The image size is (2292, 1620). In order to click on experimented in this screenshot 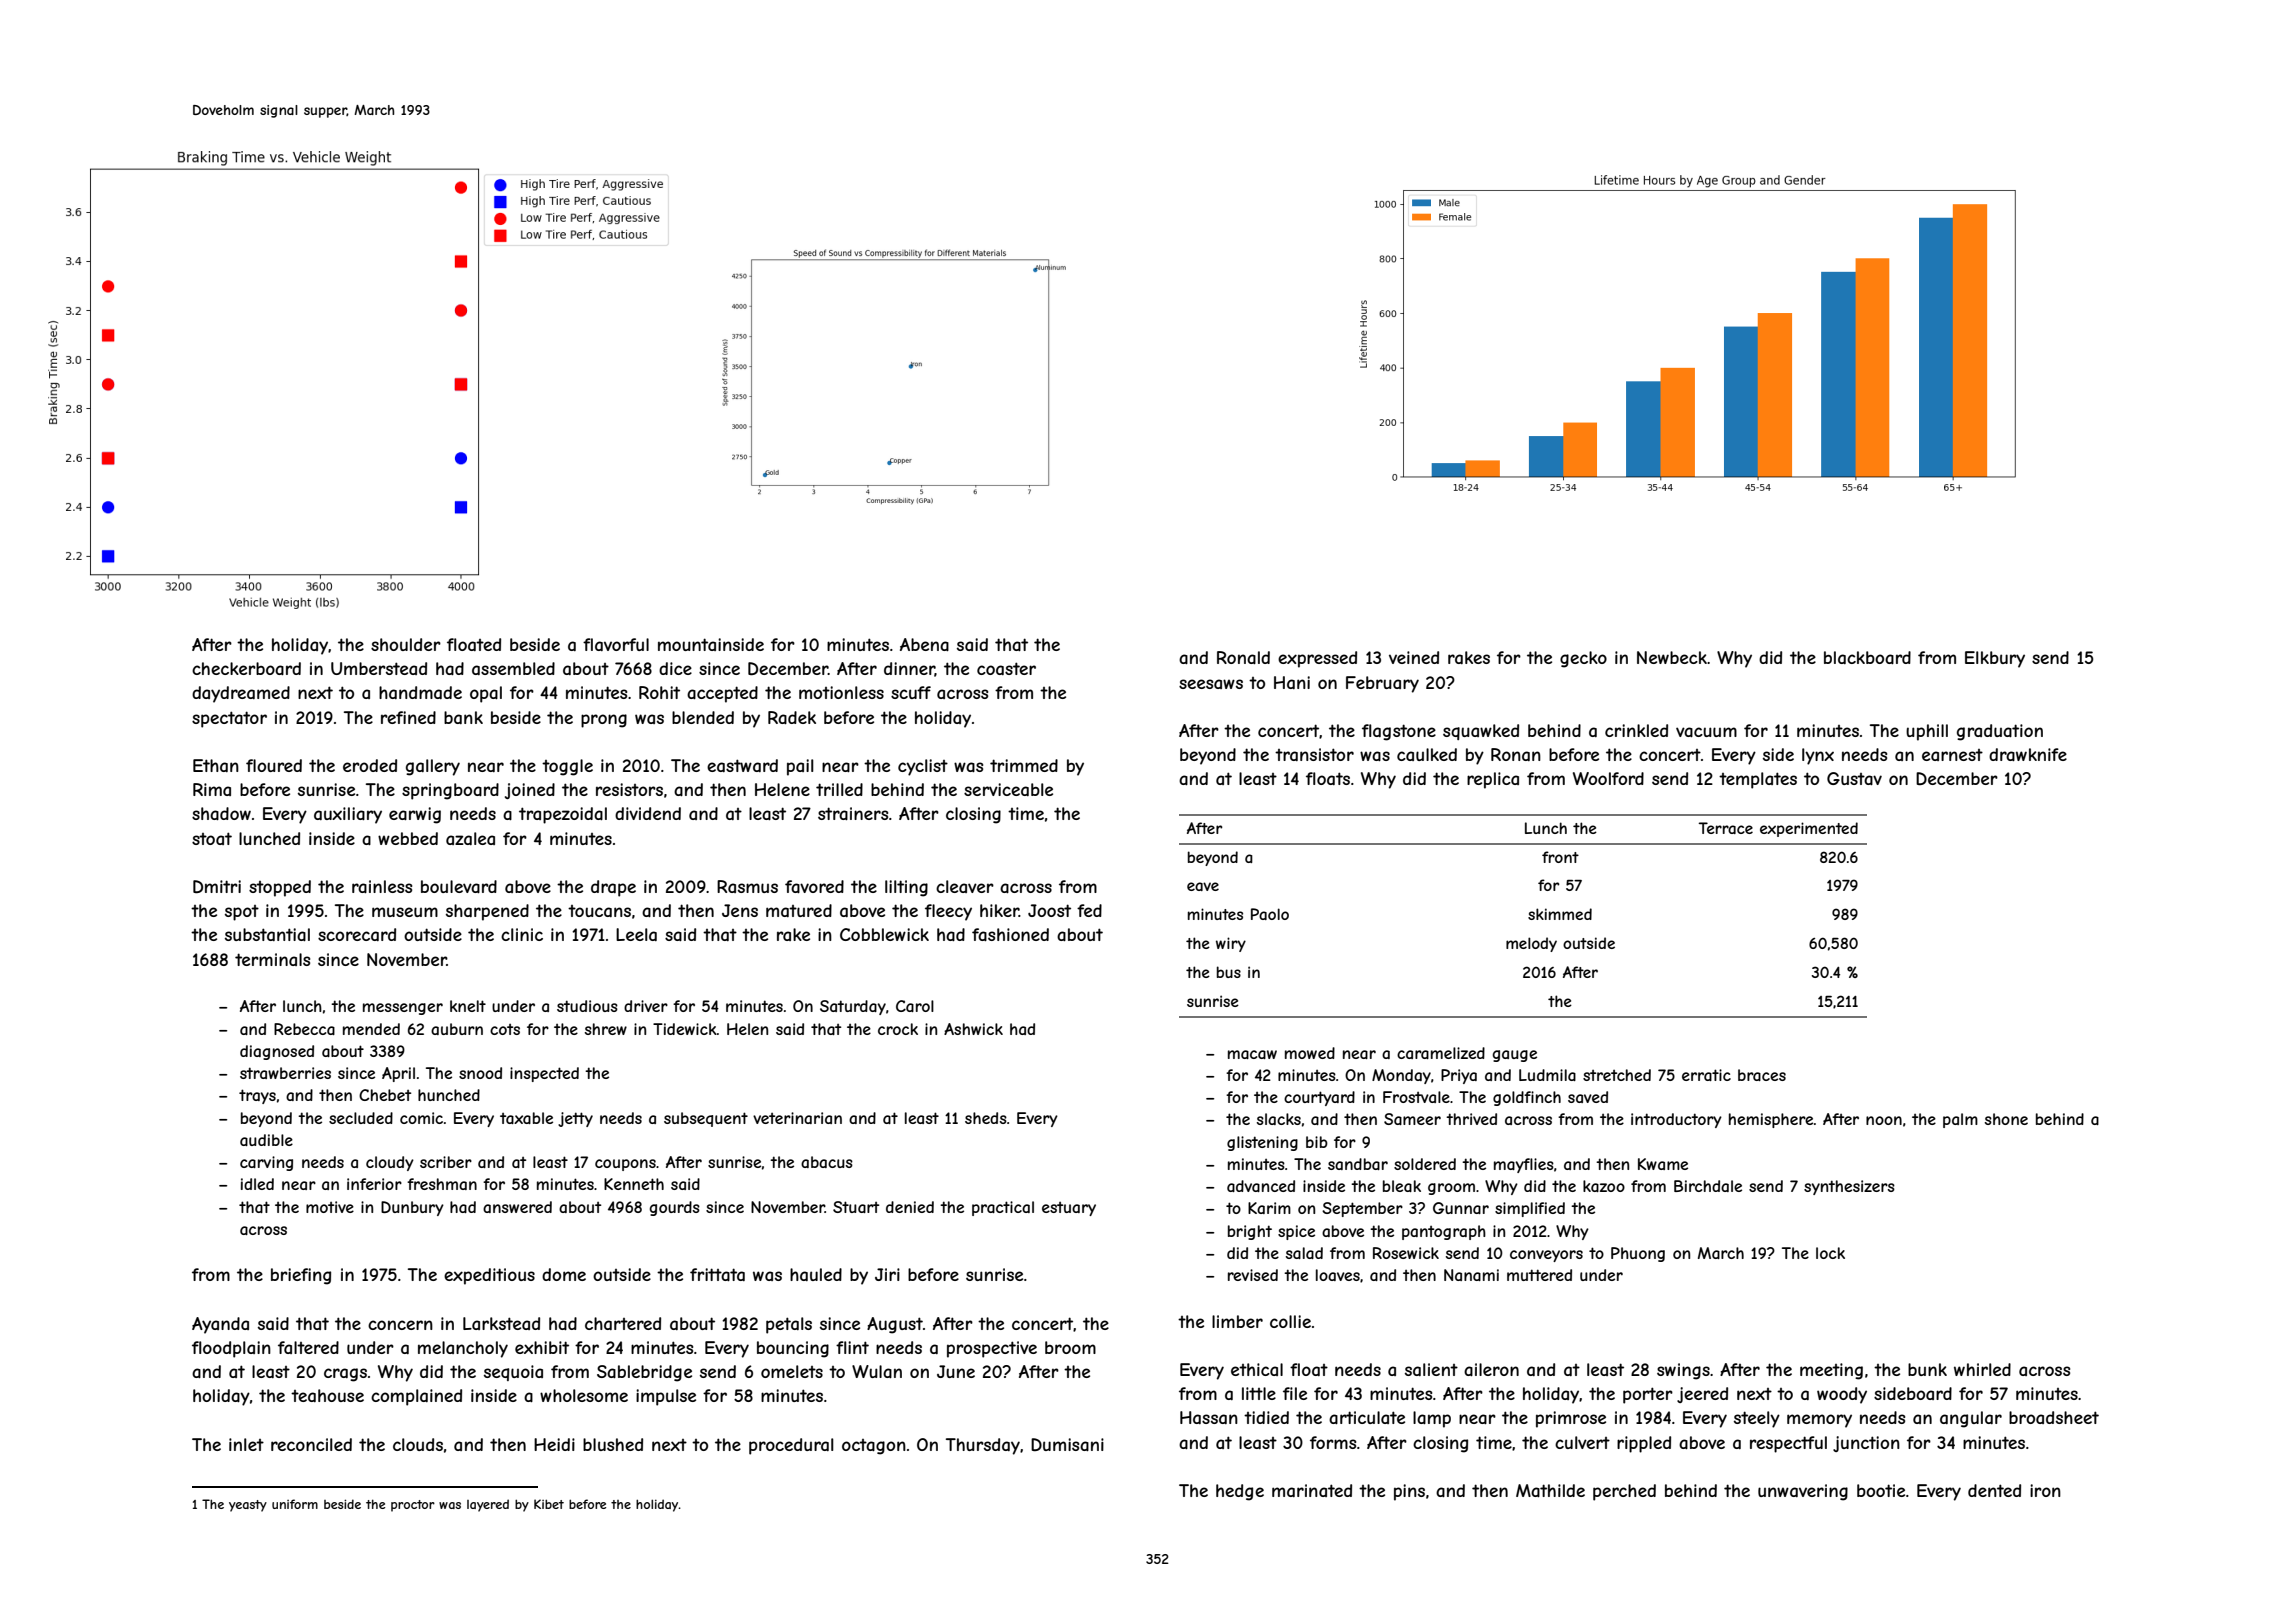, I will do `click(1809, 829)`.
